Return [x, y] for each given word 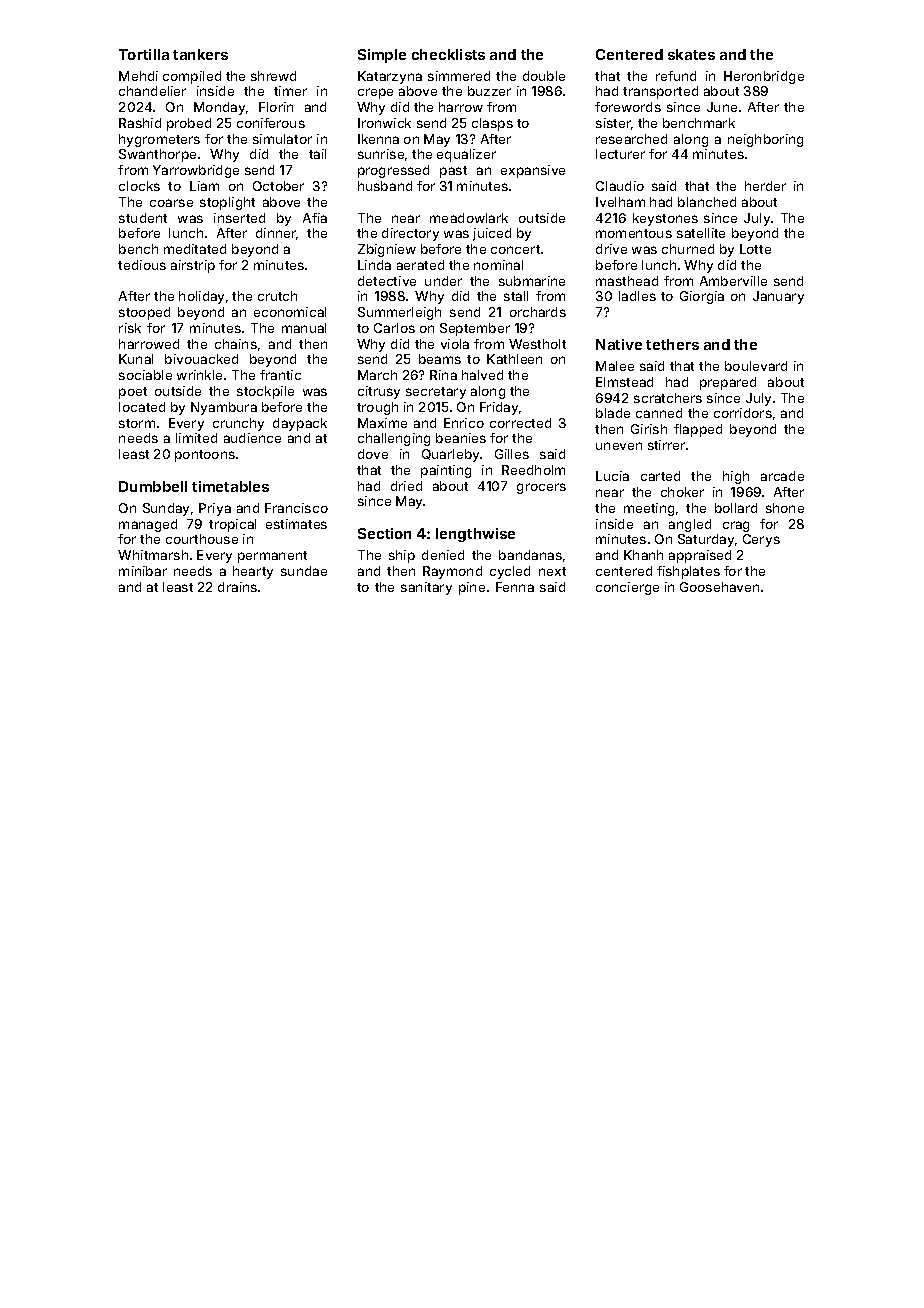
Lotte [755, 249]
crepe [375, 93]
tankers [200, 54]
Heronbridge [764, 77]
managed [148, 525]
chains [236, 344]
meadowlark [469, 218]
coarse [171, 203]
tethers [672, 344]
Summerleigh [399, 313]
